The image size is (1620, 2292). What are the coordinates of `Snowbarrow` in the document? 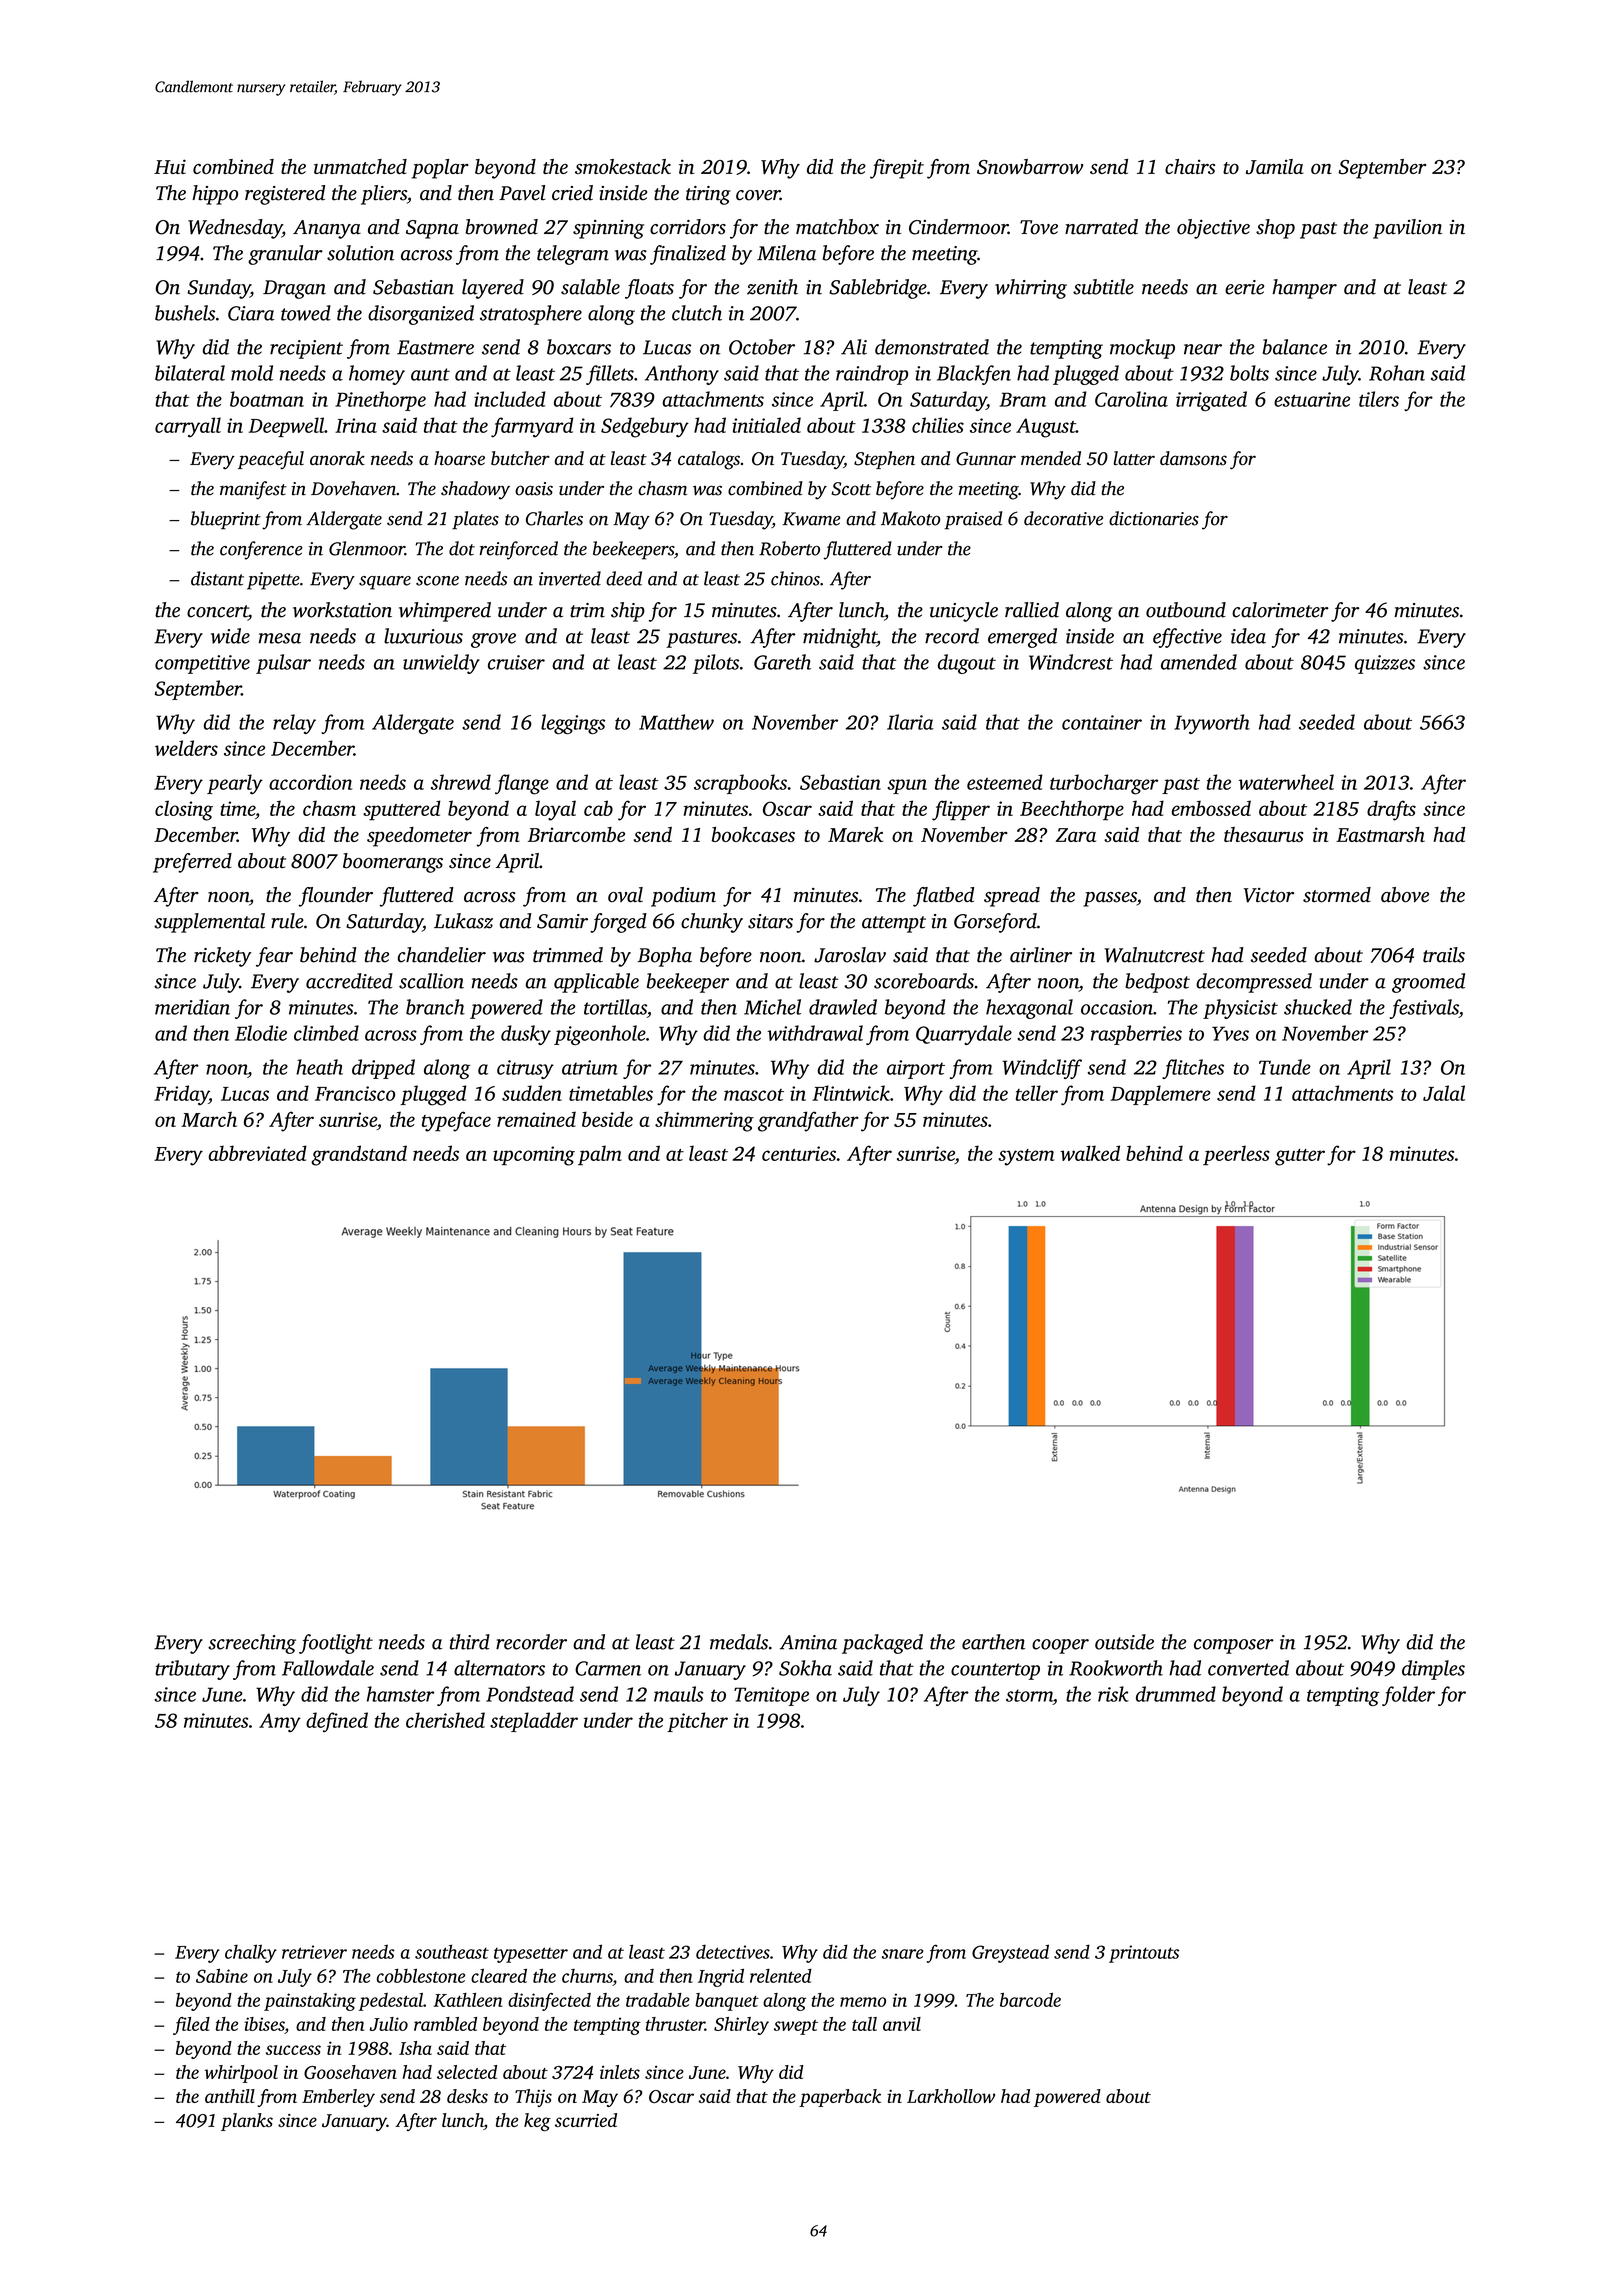 It's located at (1030, 167).
